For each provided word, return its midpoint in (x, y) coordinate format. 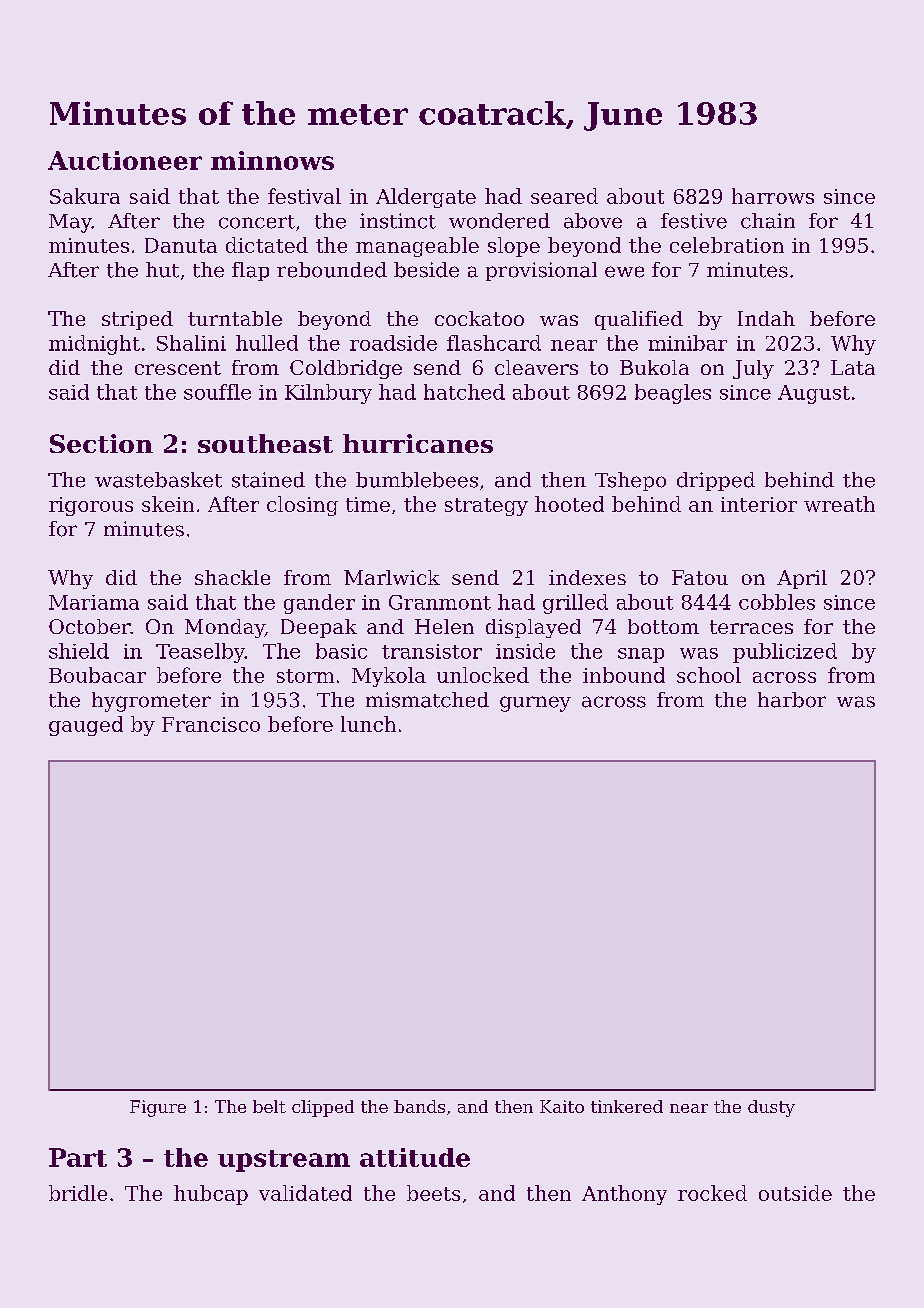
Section (101, 443)
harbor (792, 700)
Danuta (181, 245)
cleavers (536, 367)
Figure (158, 1108)
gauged (86, 726)
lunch (368, 724)
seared (564, 196)
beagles (673, 394)
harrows (773, 196)
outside (795, 1193)
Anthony (624, 1195)
